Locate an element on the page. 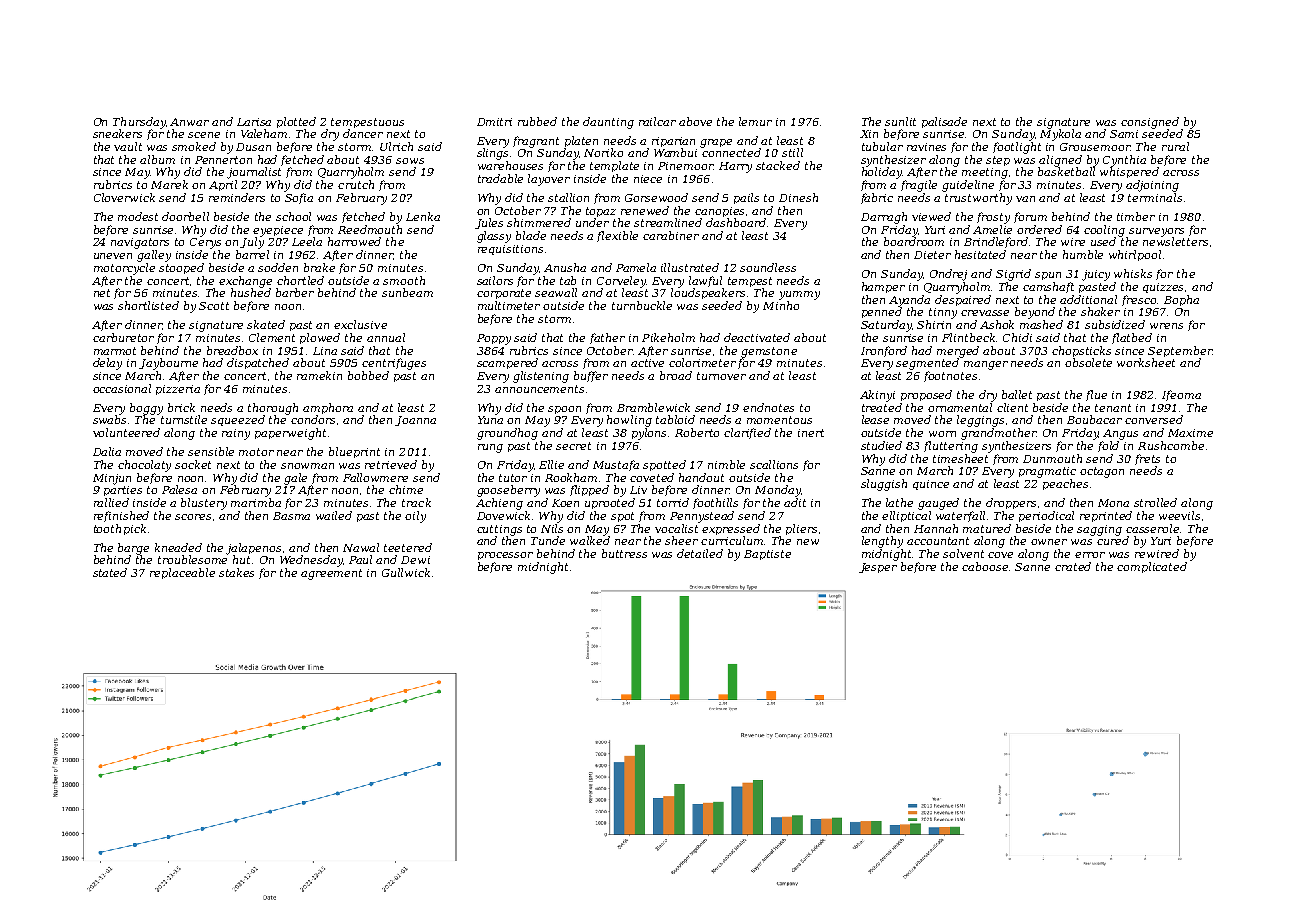 The image size is (1308, 924). fragrant is located at coordinates (536, 142).
